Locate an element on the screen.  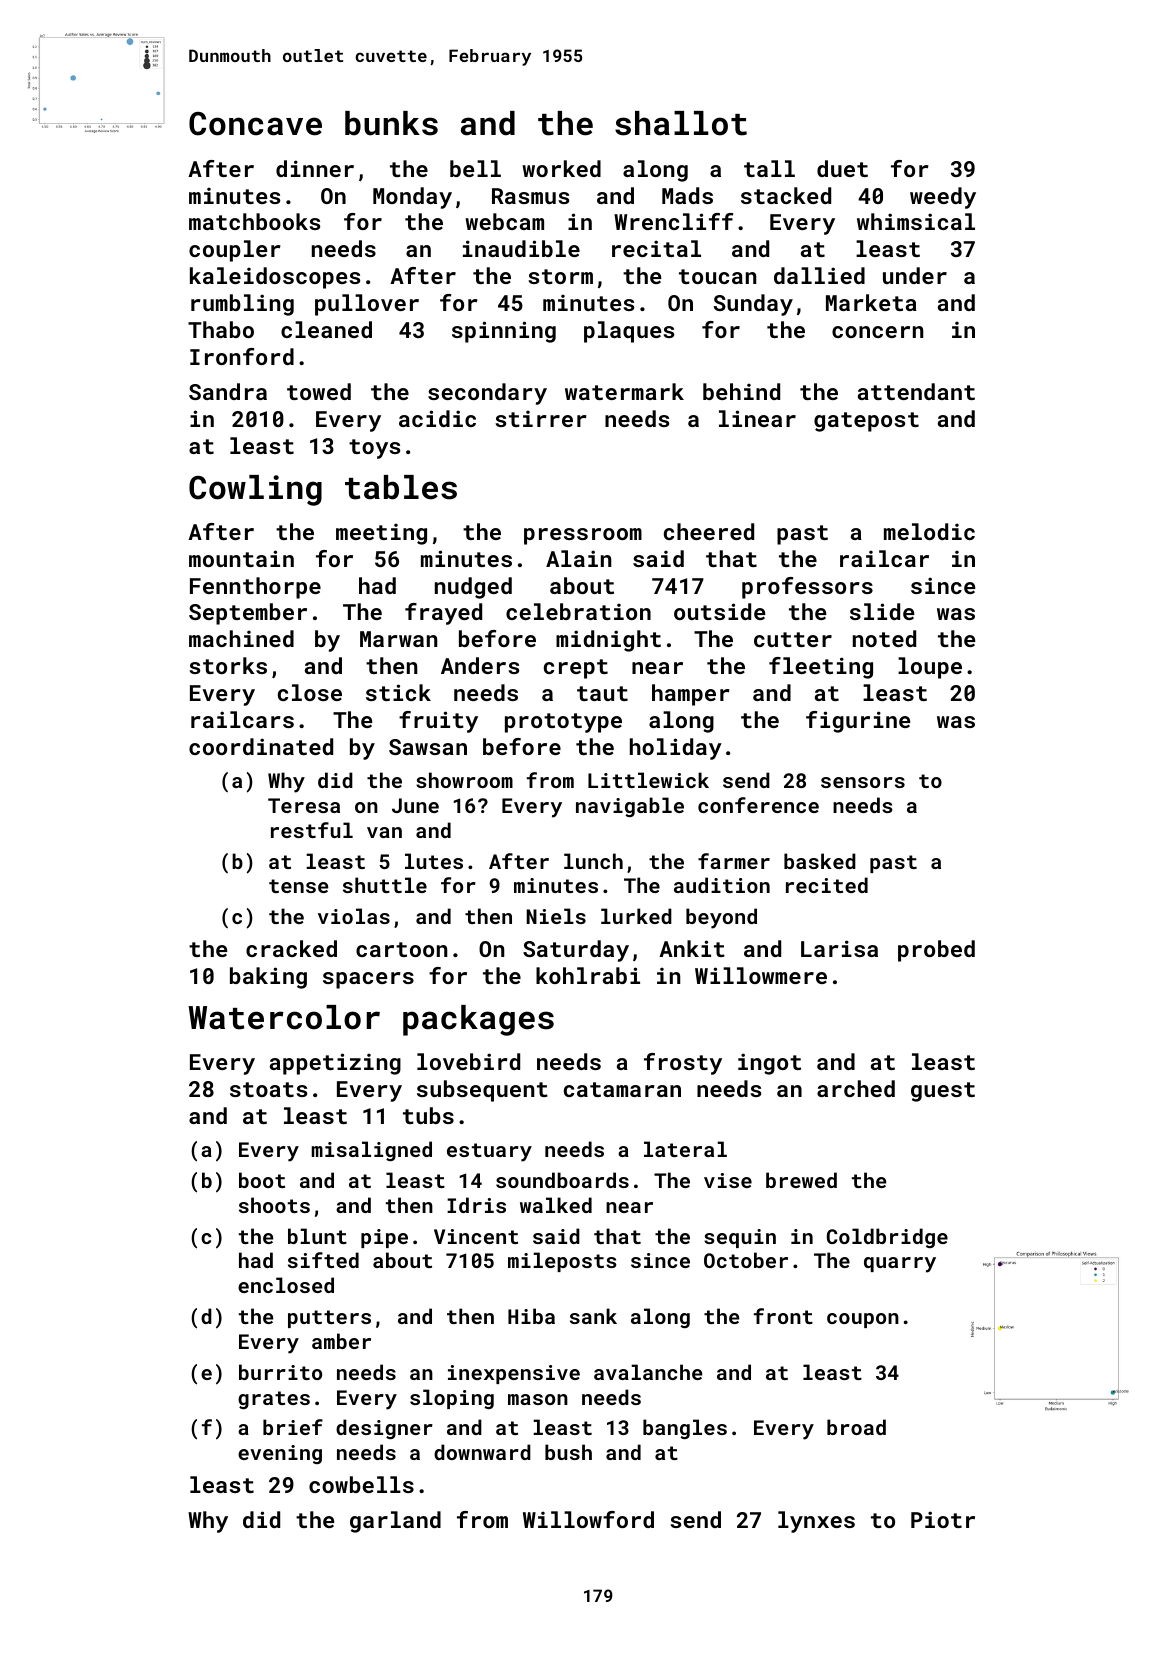
stoats is located at coordinates (268, 1089).
